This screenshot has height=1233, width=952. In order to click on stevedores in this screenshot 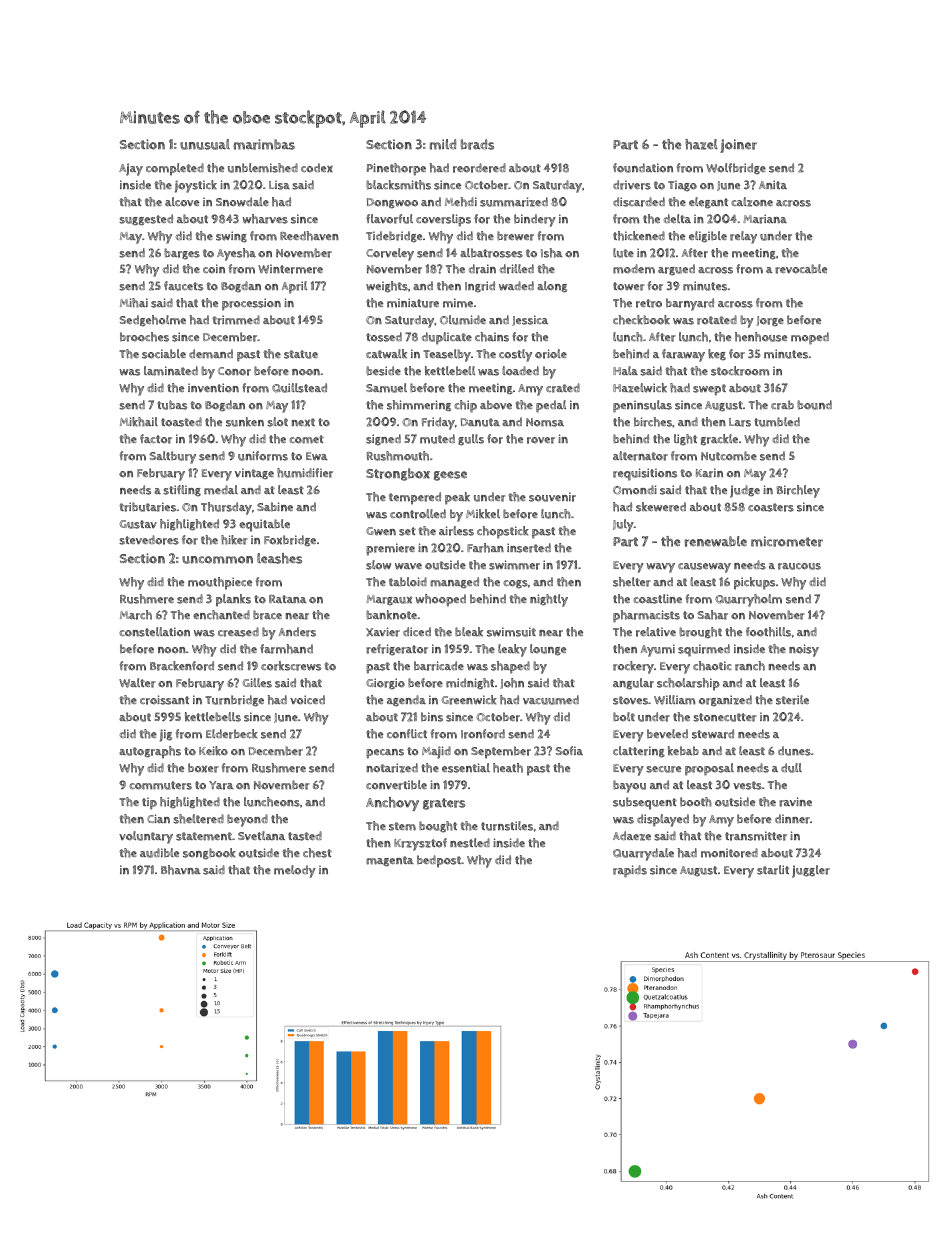, I will do `click(149, 540)`.
